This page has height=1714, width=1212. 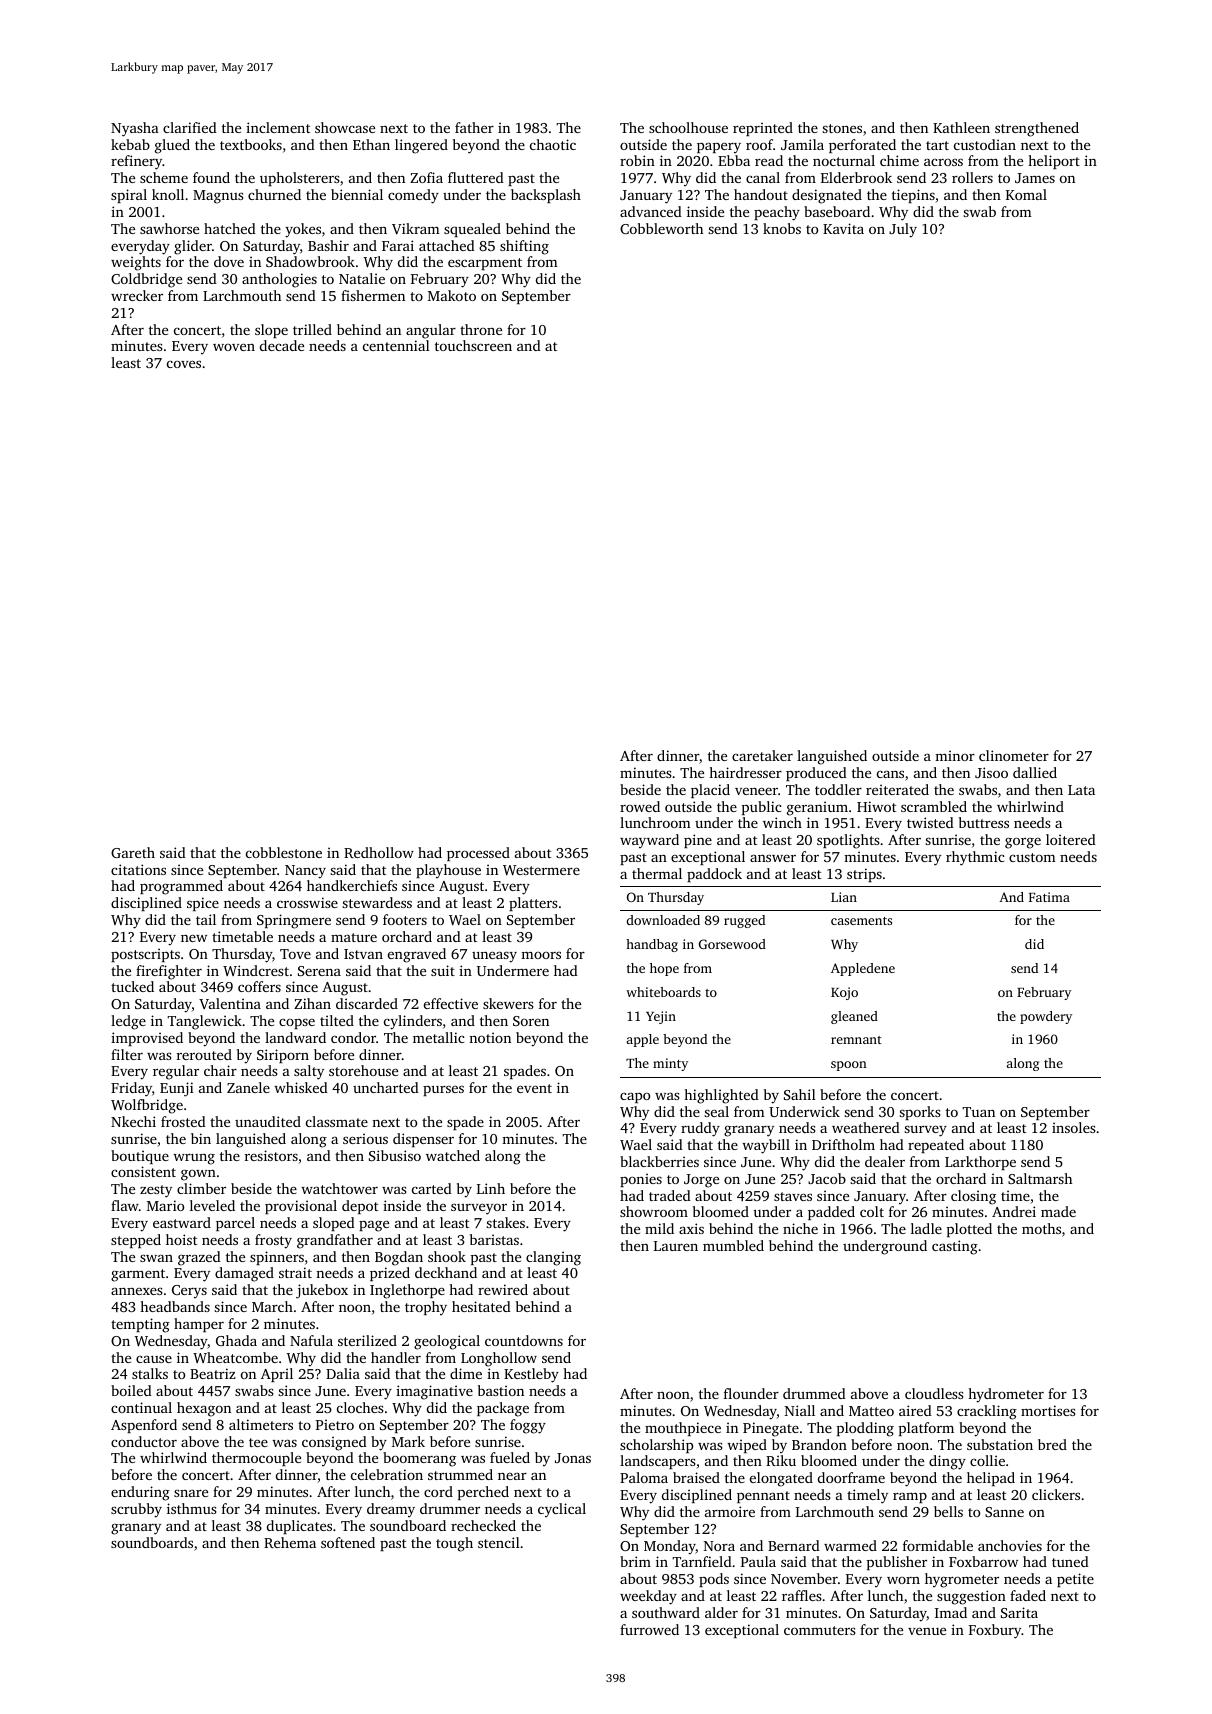 I want to click on Gareth, so click(x=133, y=852).
